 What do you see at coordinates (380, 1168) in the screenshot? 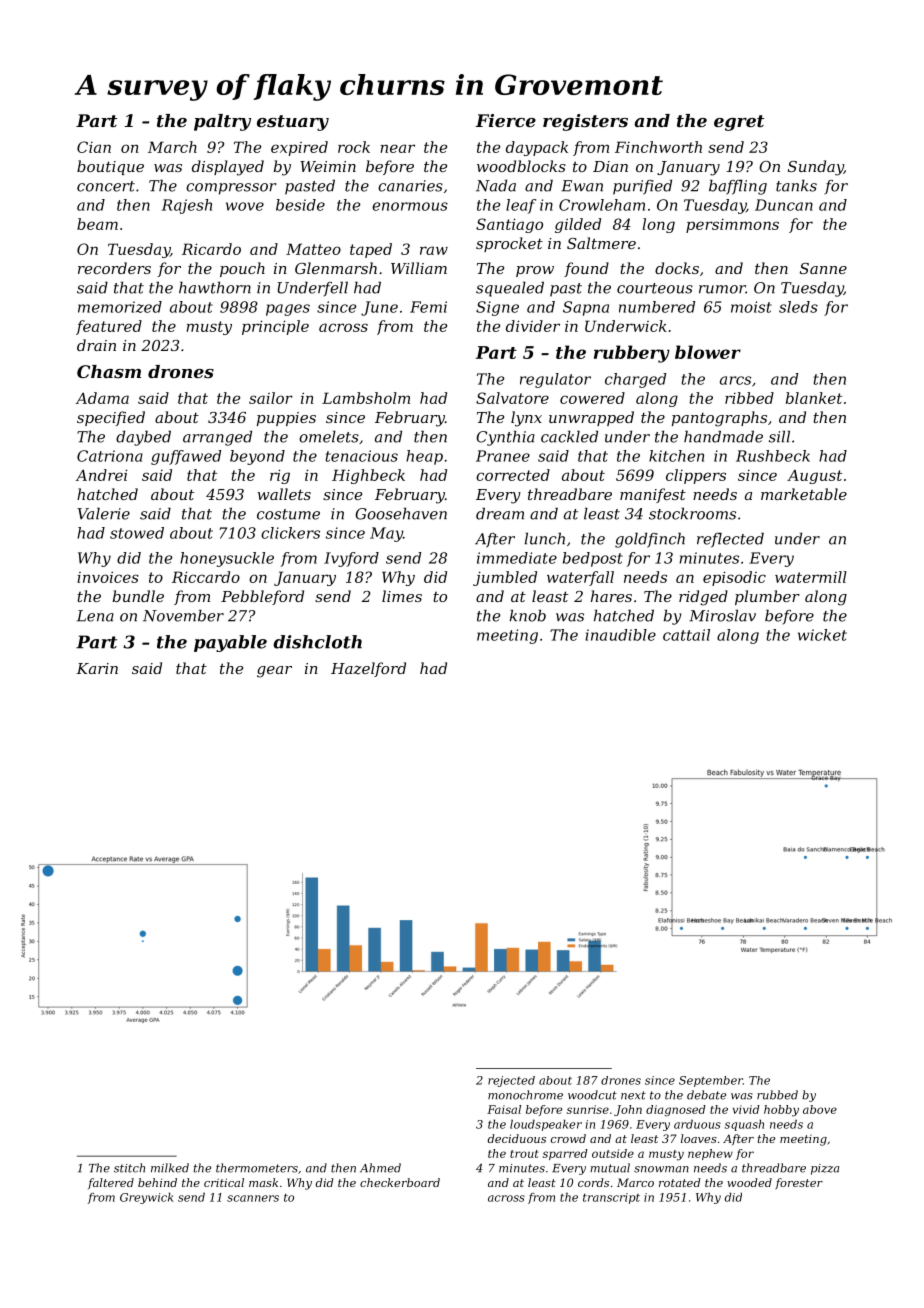
I see `Ahmed` at bounding box center [380, 1168].
